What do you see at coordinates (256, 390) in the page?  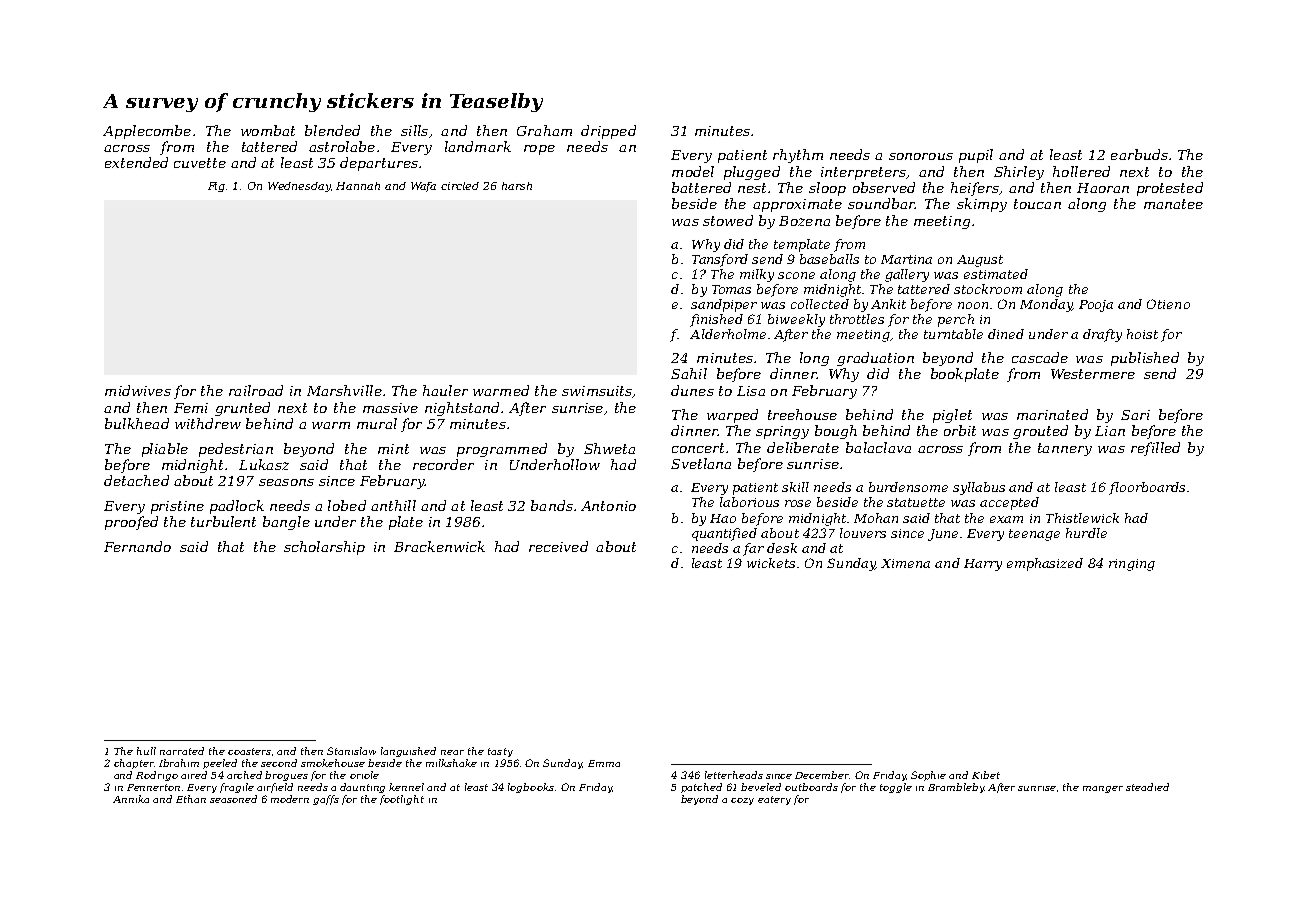 I see `railroad` at bounding box center [256, 390].
